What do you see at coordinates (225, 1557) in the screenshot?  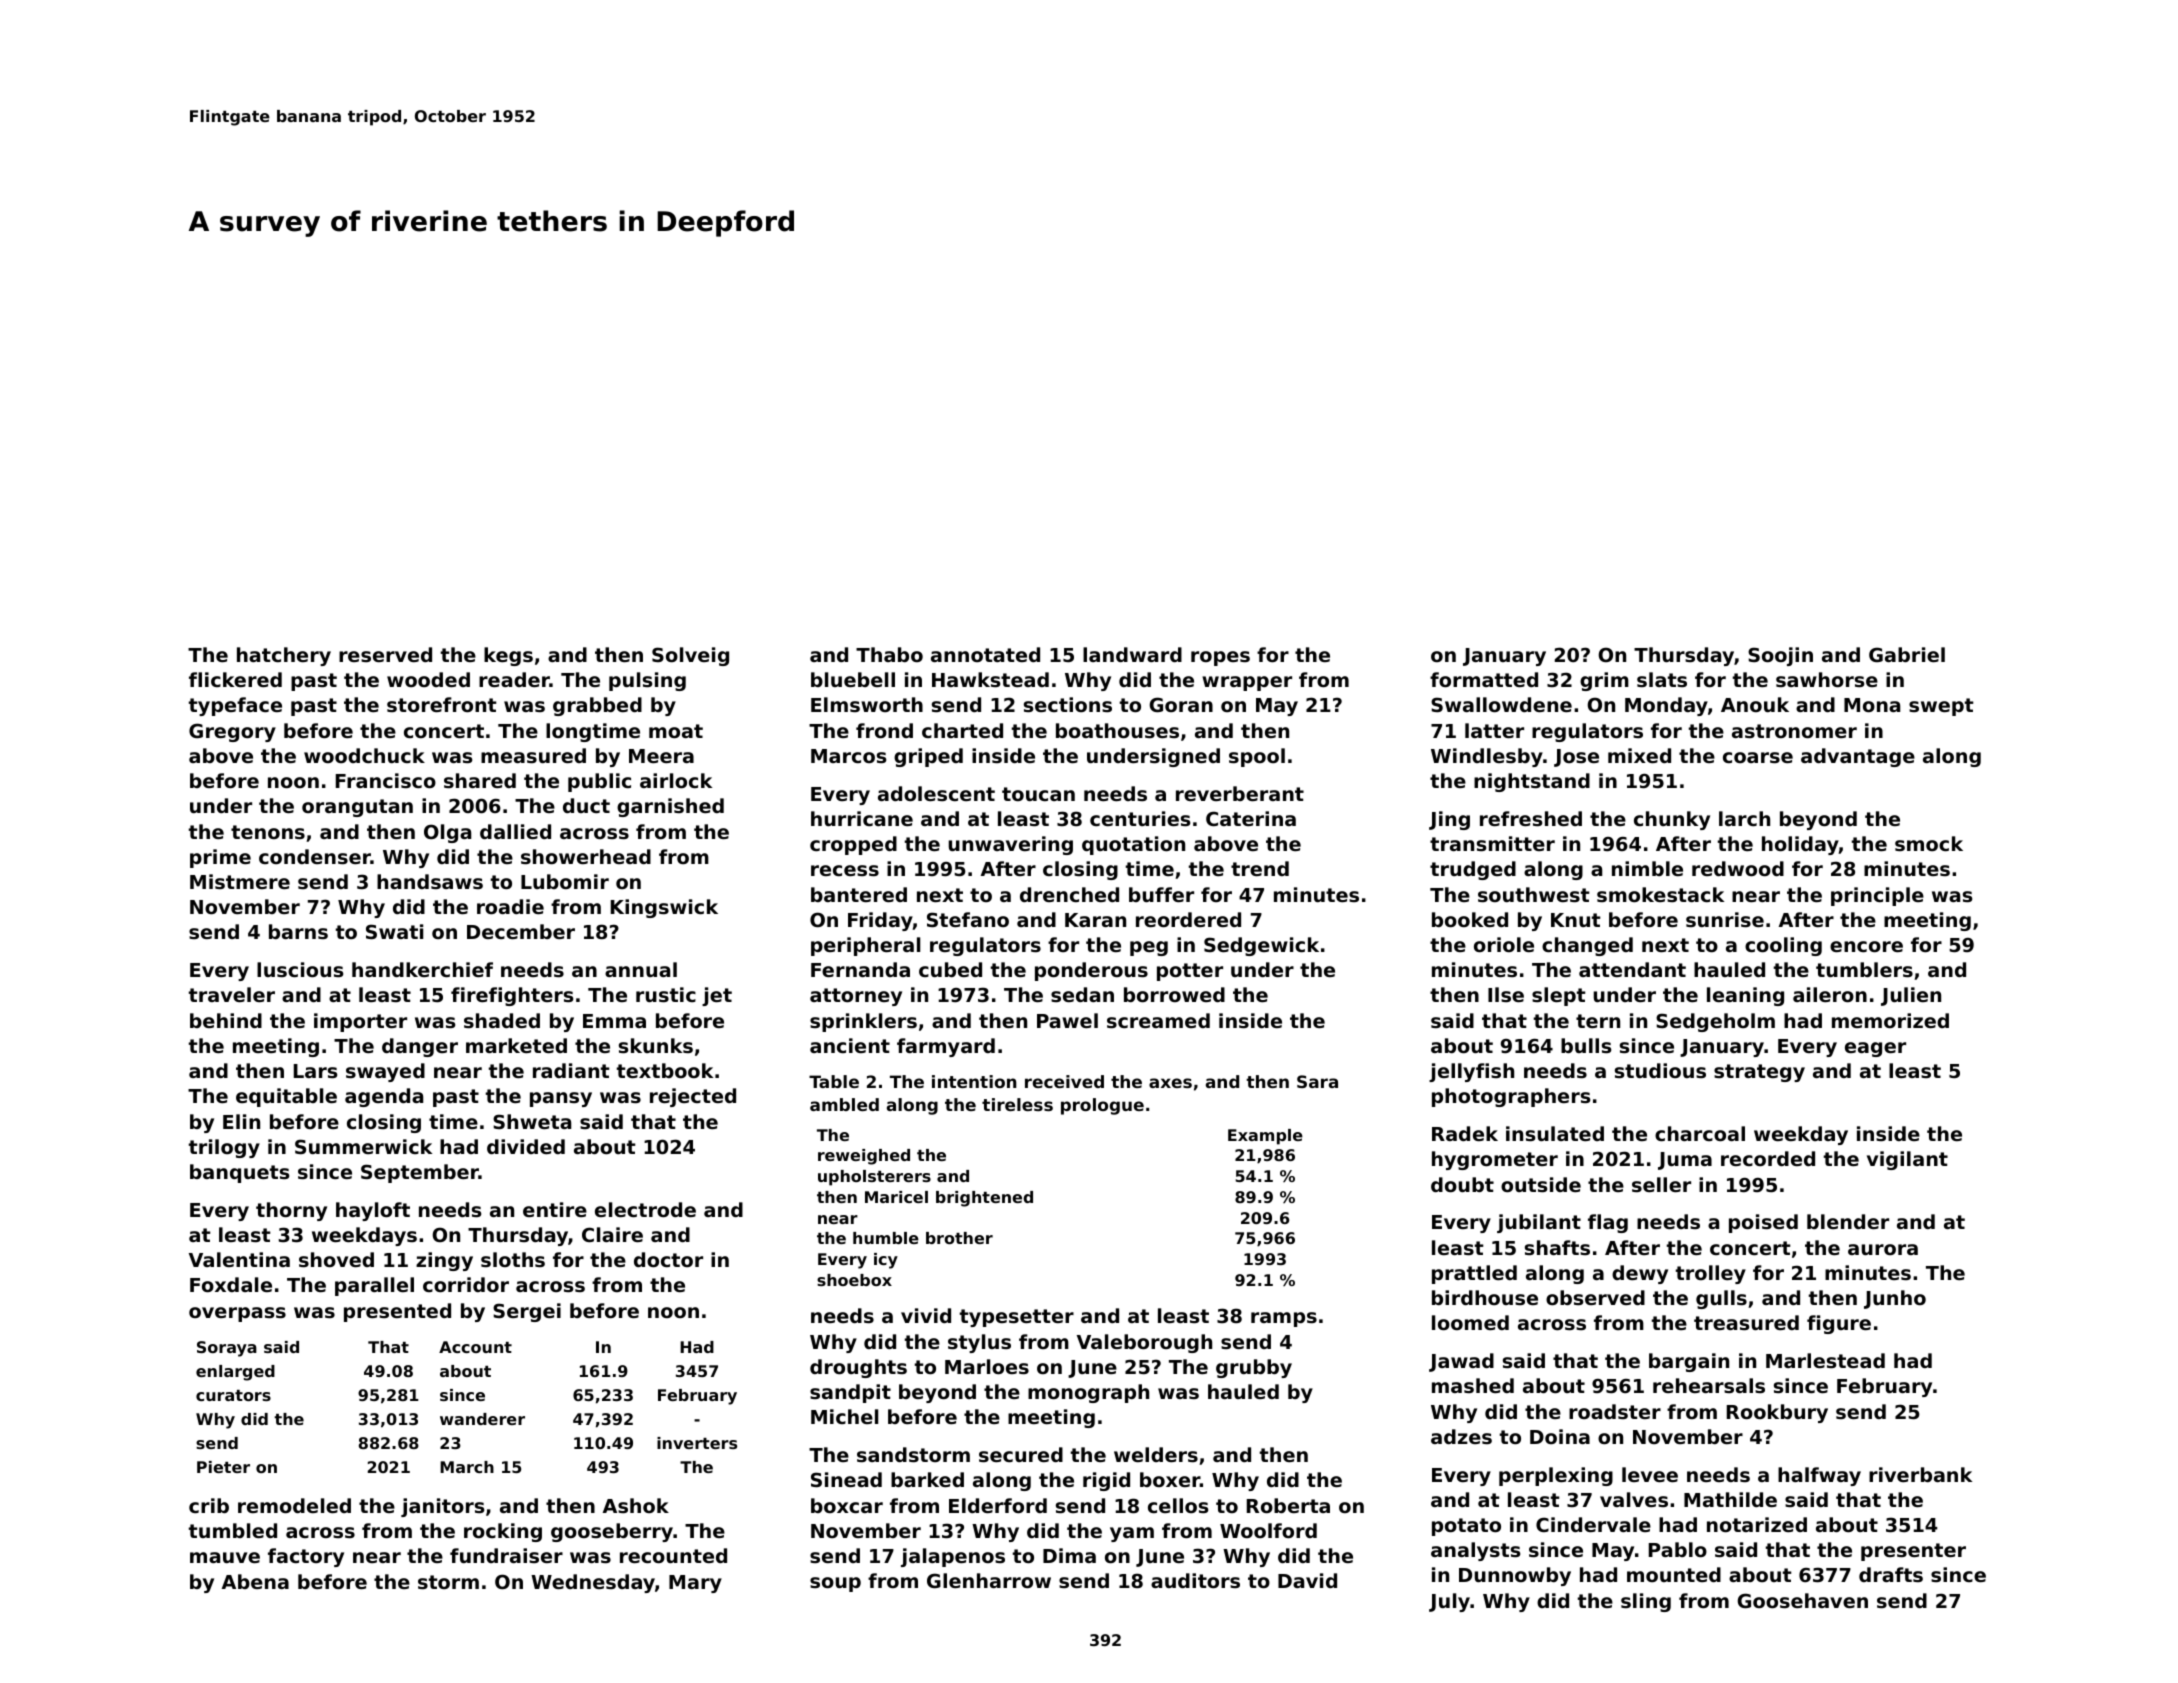 I see `mauve` at bounding box center [225, 1557].
